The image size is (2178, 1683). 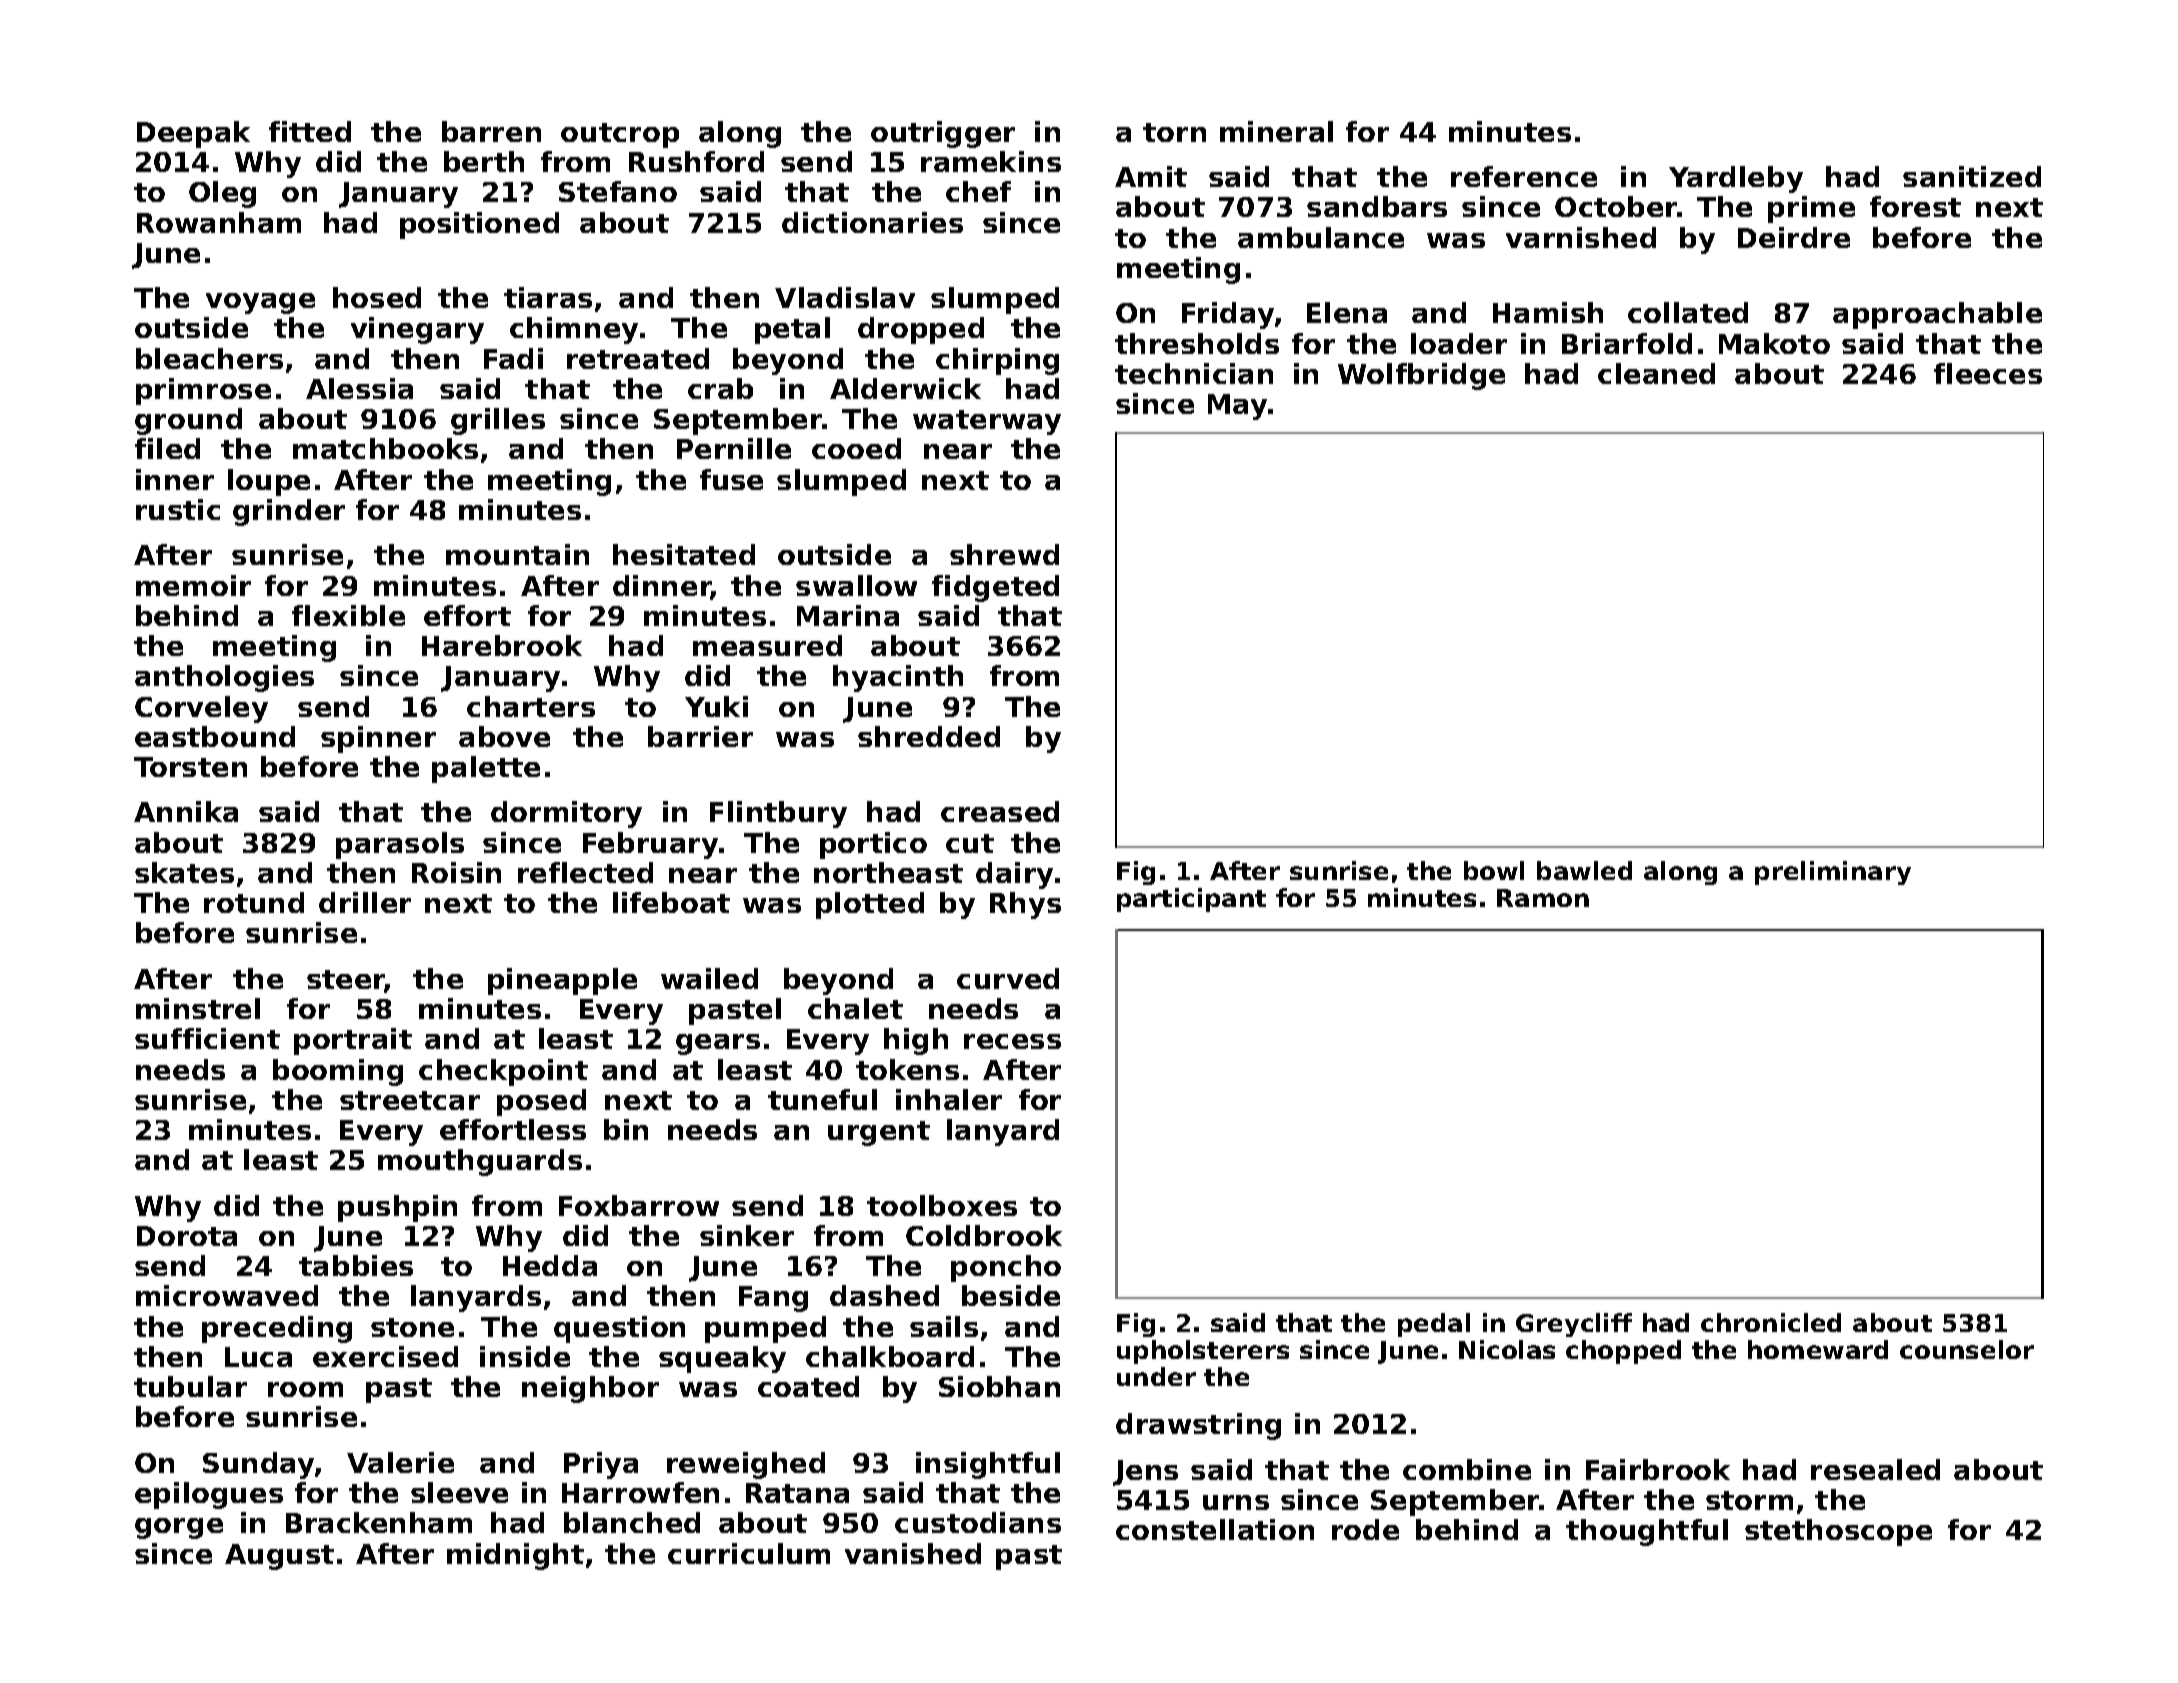 I want to click on poncho, so click(x=1006, y=1268).
